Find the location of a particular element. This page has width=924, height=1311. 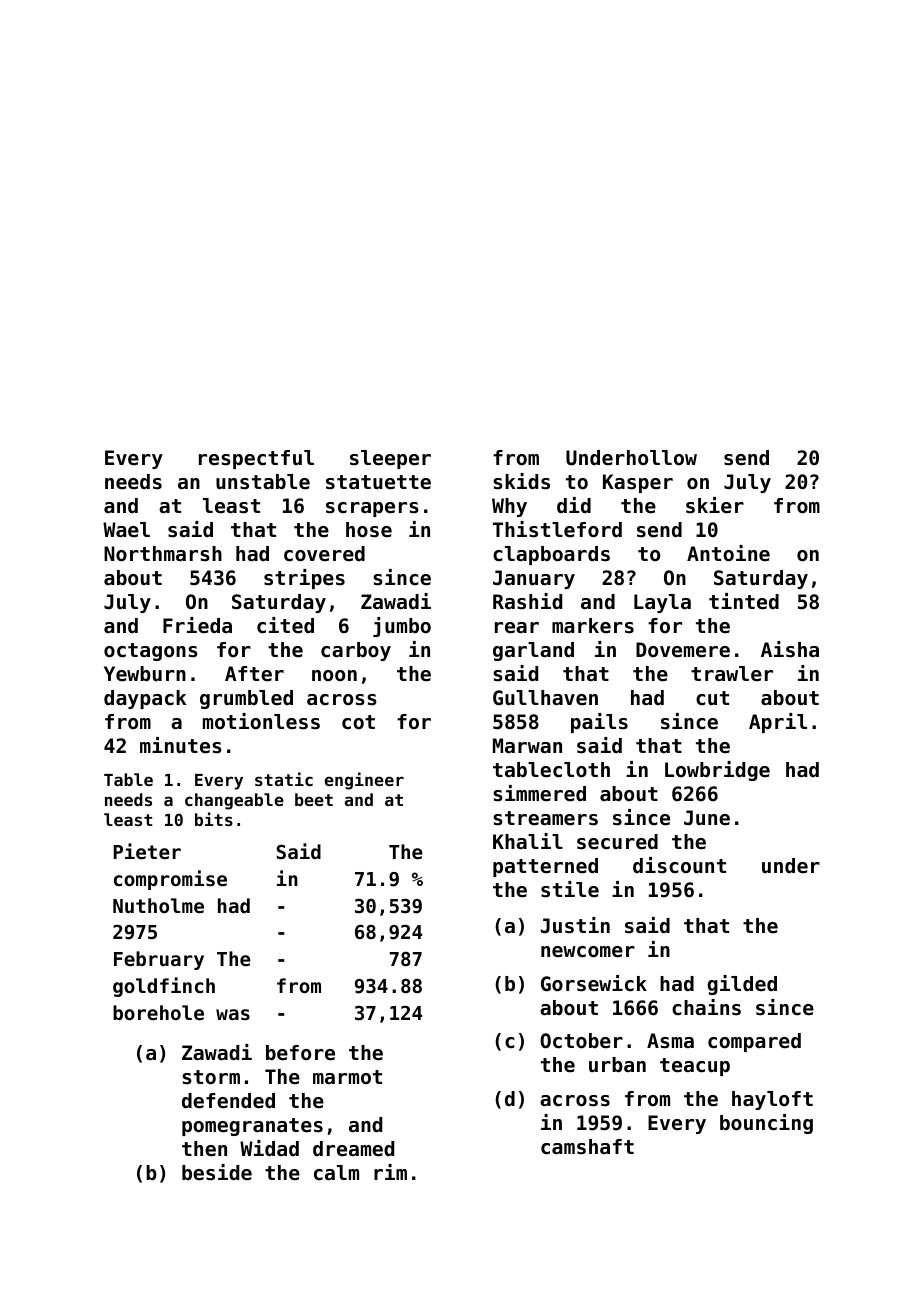

Layla is located at coordinates (662, 603).
